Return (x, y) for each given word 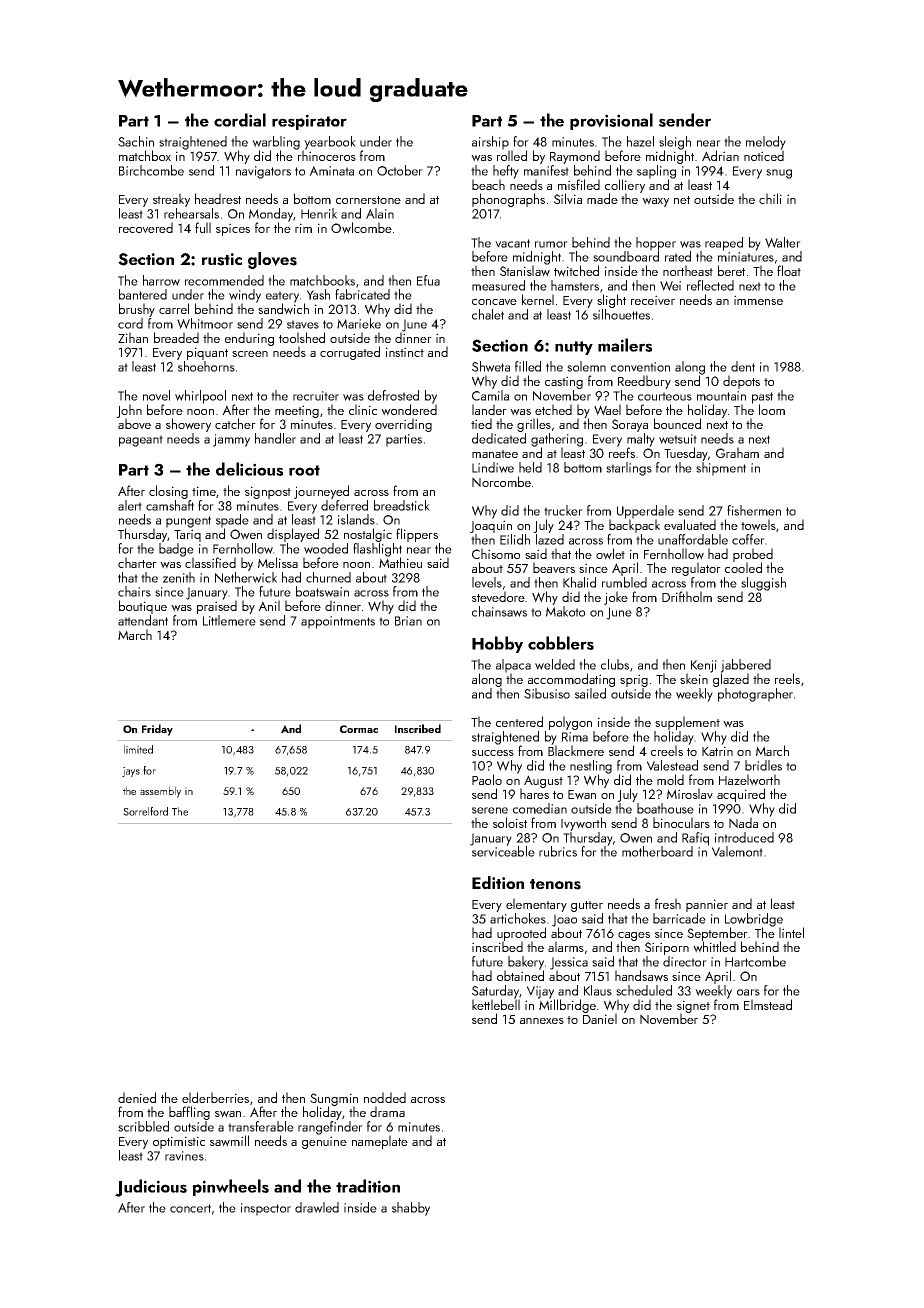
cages (634, 937)
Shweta (491, 366)
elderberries (215, 1097)
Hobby (497, 644)
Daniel (600, 1019)
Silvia (568, 198)
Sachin (136, 141)
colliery (625, 186)
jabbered (746, 666)
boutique (143, 607)
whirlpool (200, 397)
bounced (677, 423)
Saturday (496, 992)
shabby (411, 1209)
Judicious (151, 1188)
